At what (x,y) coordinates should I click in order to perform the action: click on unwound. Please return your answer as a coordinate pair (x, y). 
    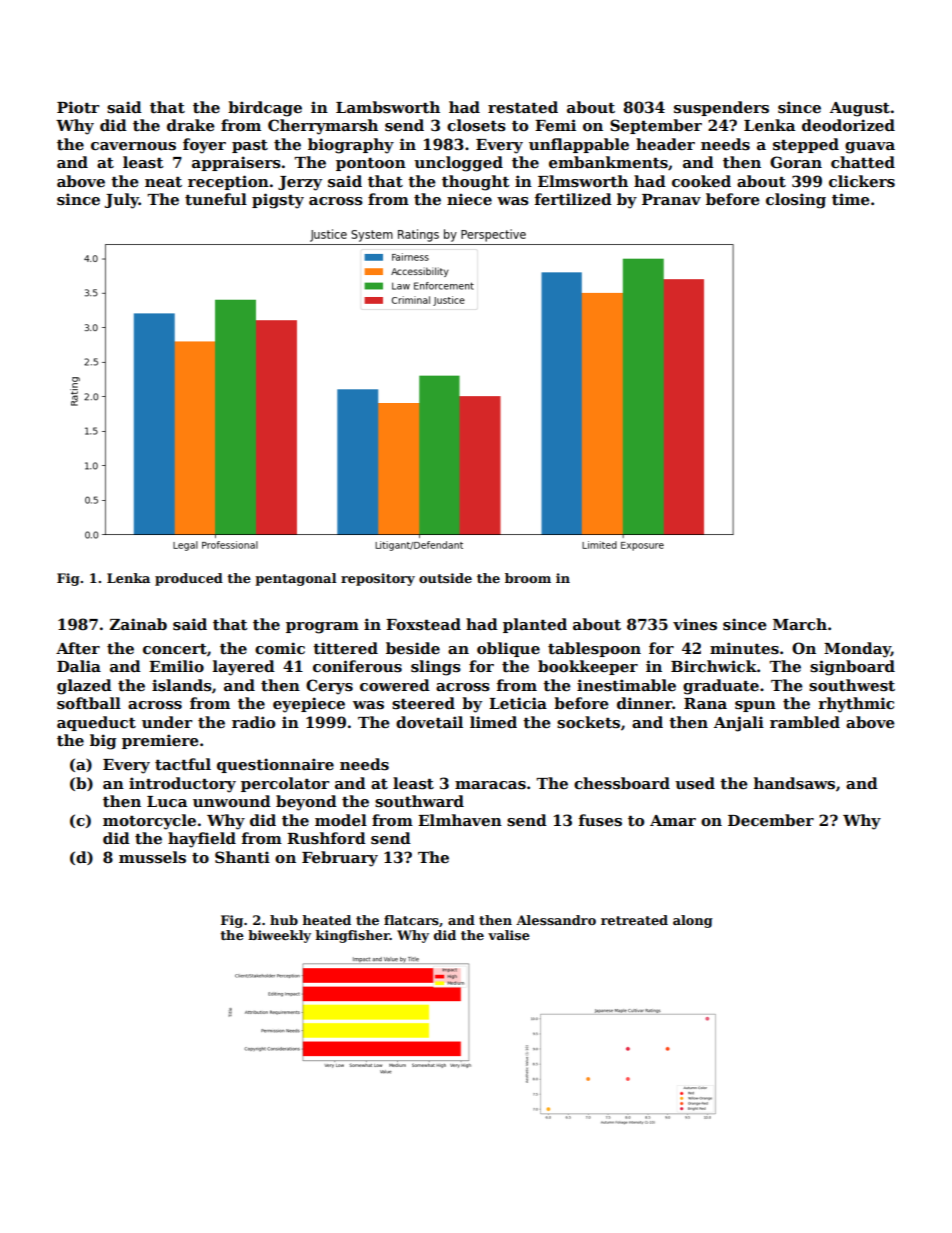
    Looking at the image, I should click on (232, 801).
